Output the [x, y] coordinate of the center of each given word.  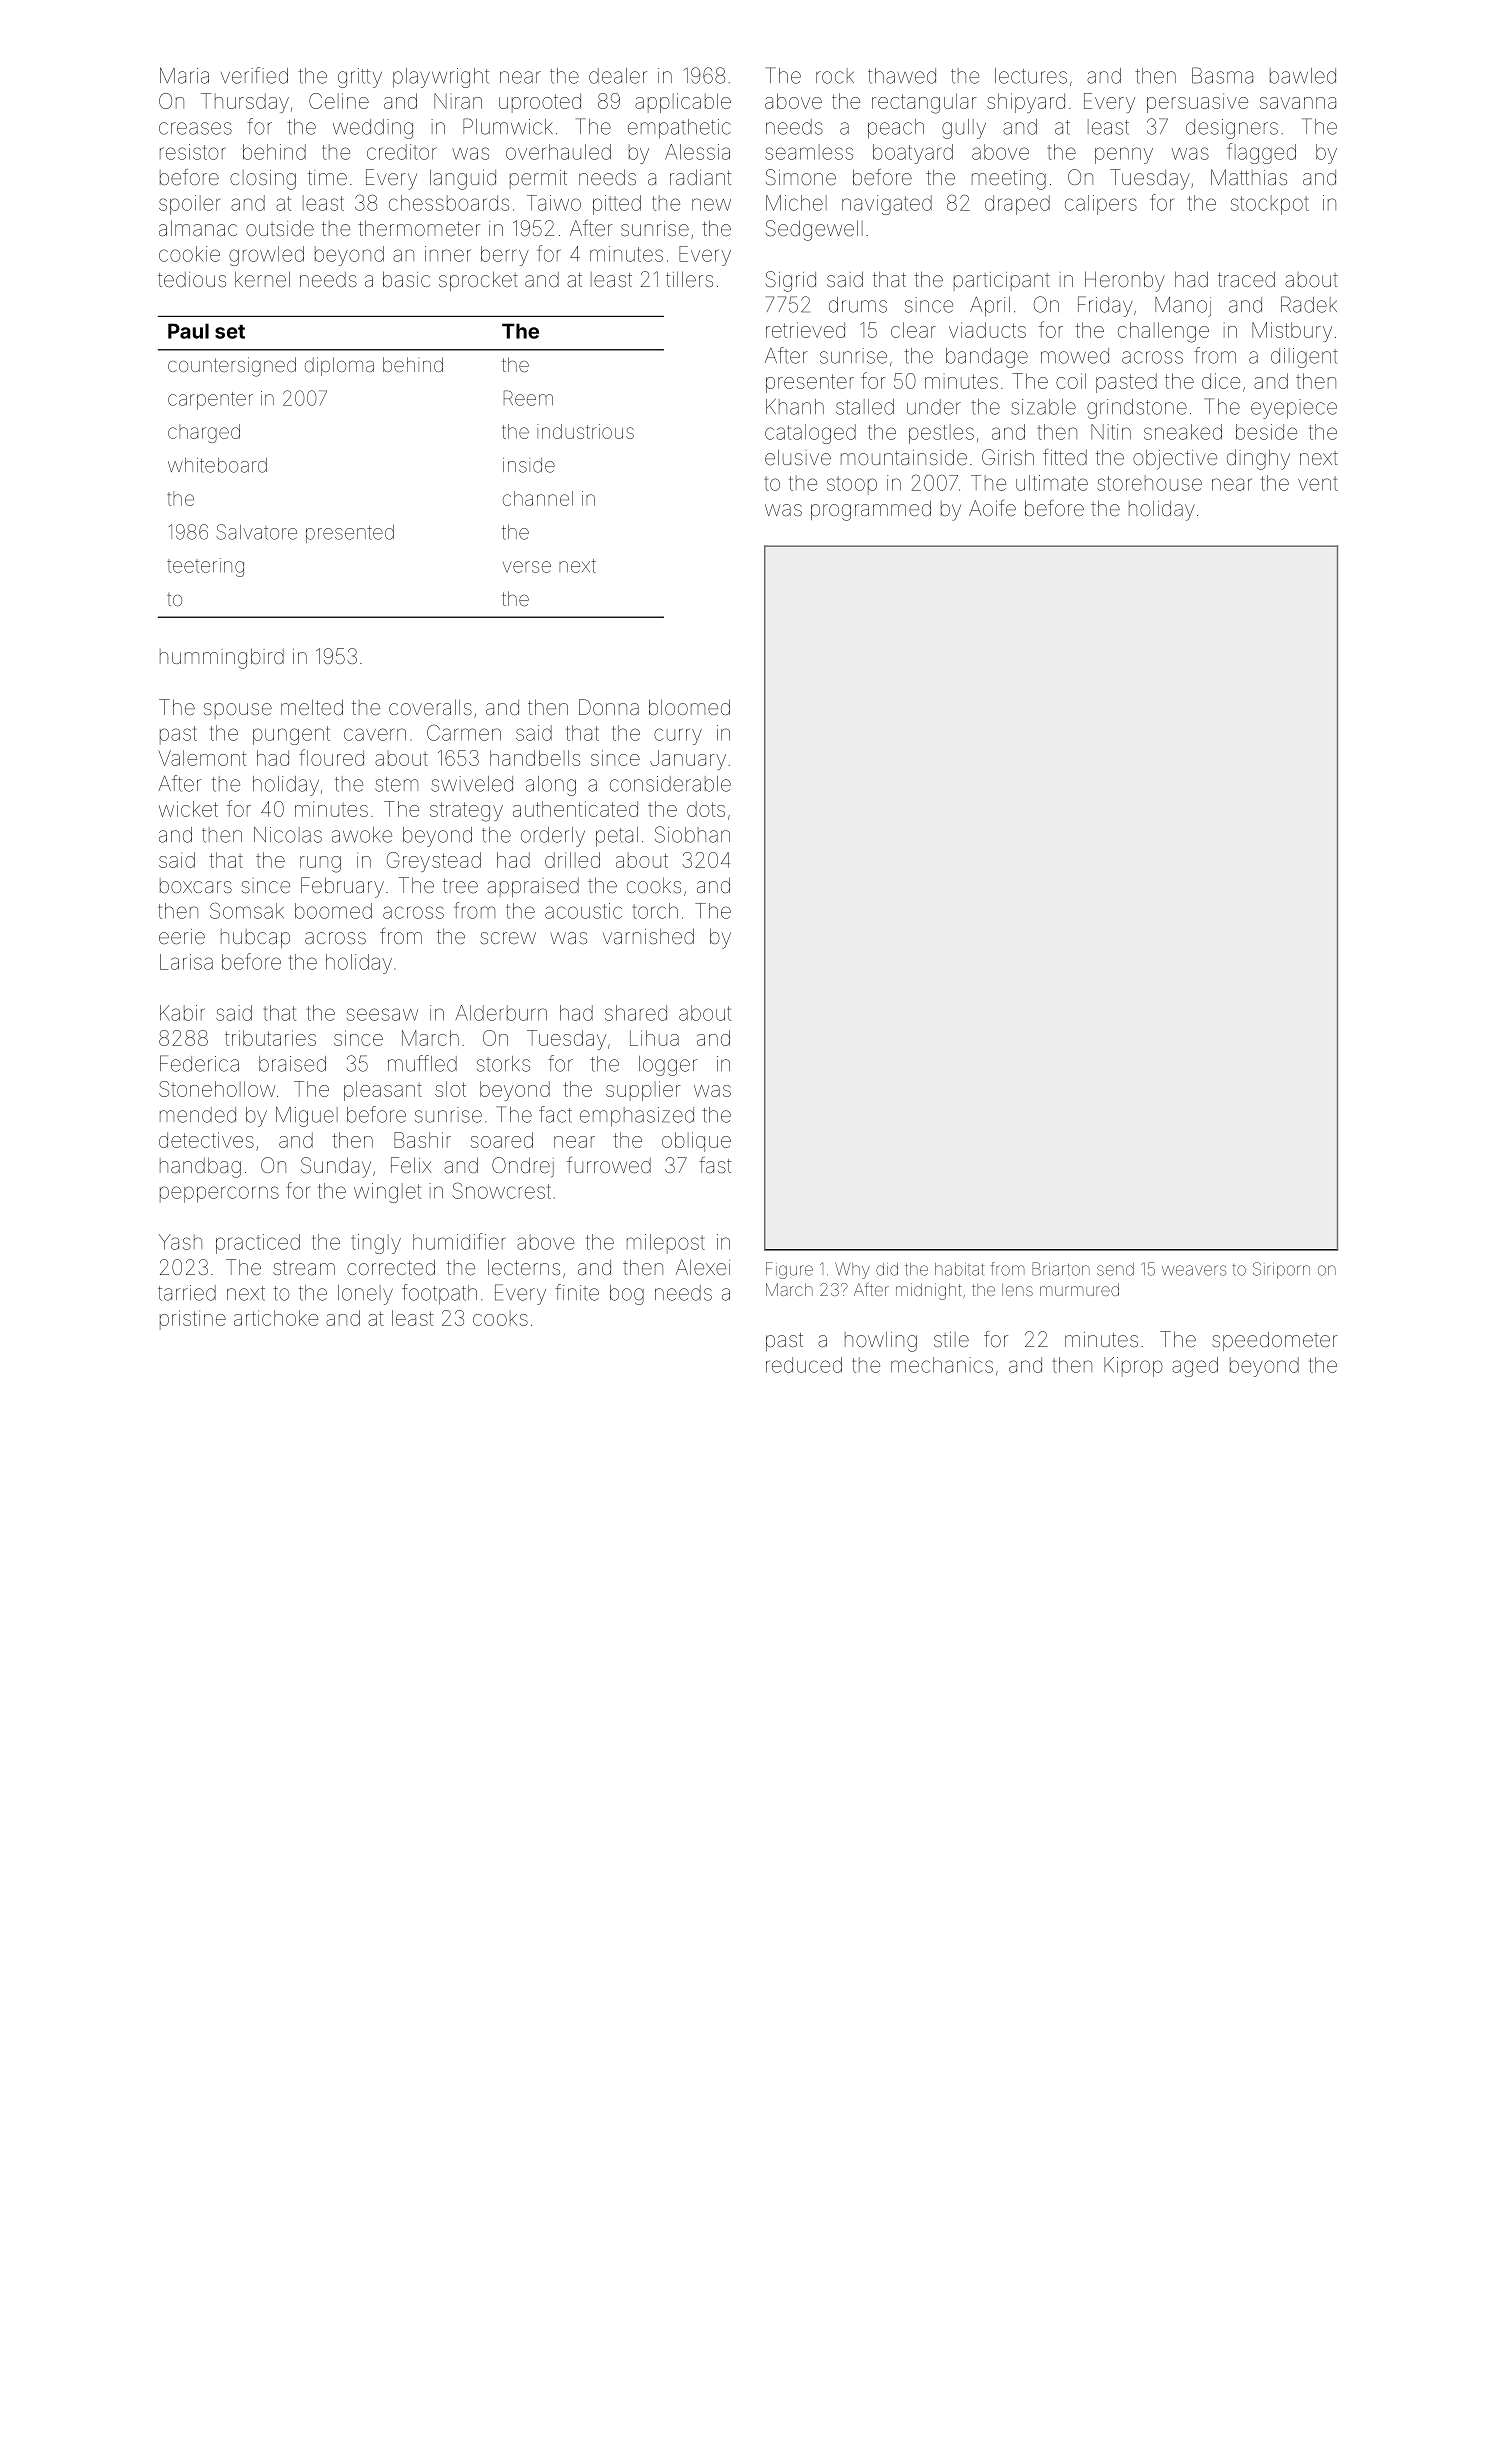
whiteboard [217, 465]
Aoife [992, 508]
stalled [865, 407]
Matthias [1249, 177]
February [342, 887]
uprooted [540, 103]
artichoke [276, 1318]
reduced [804, 1365]
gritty [360, 78]
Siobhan [692, 834]
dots [706, 809]
